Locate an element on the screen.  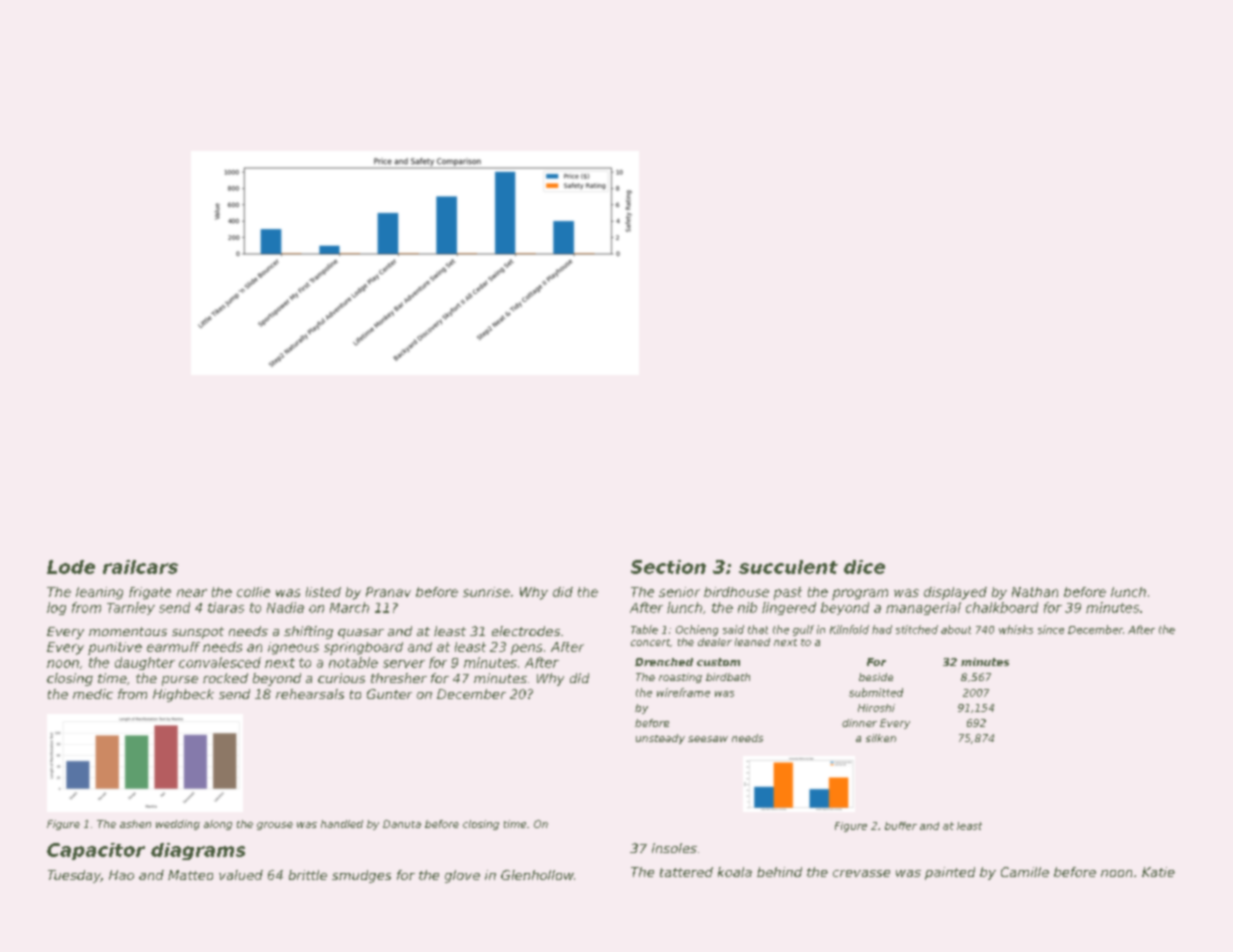
dinner is located at coordinates (859, 723).
